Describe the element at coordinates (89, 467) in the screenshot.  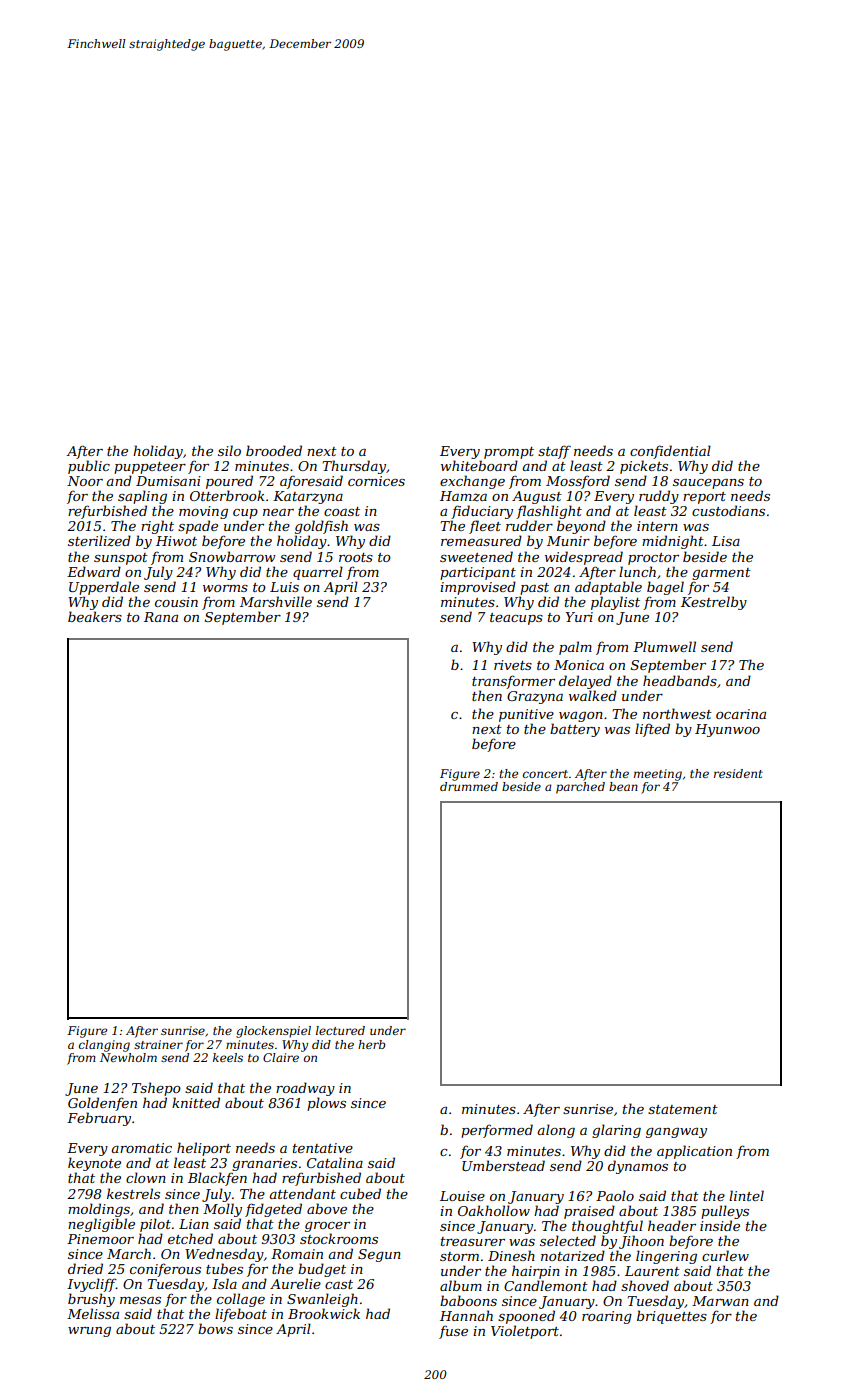
I see `public` at that location.
